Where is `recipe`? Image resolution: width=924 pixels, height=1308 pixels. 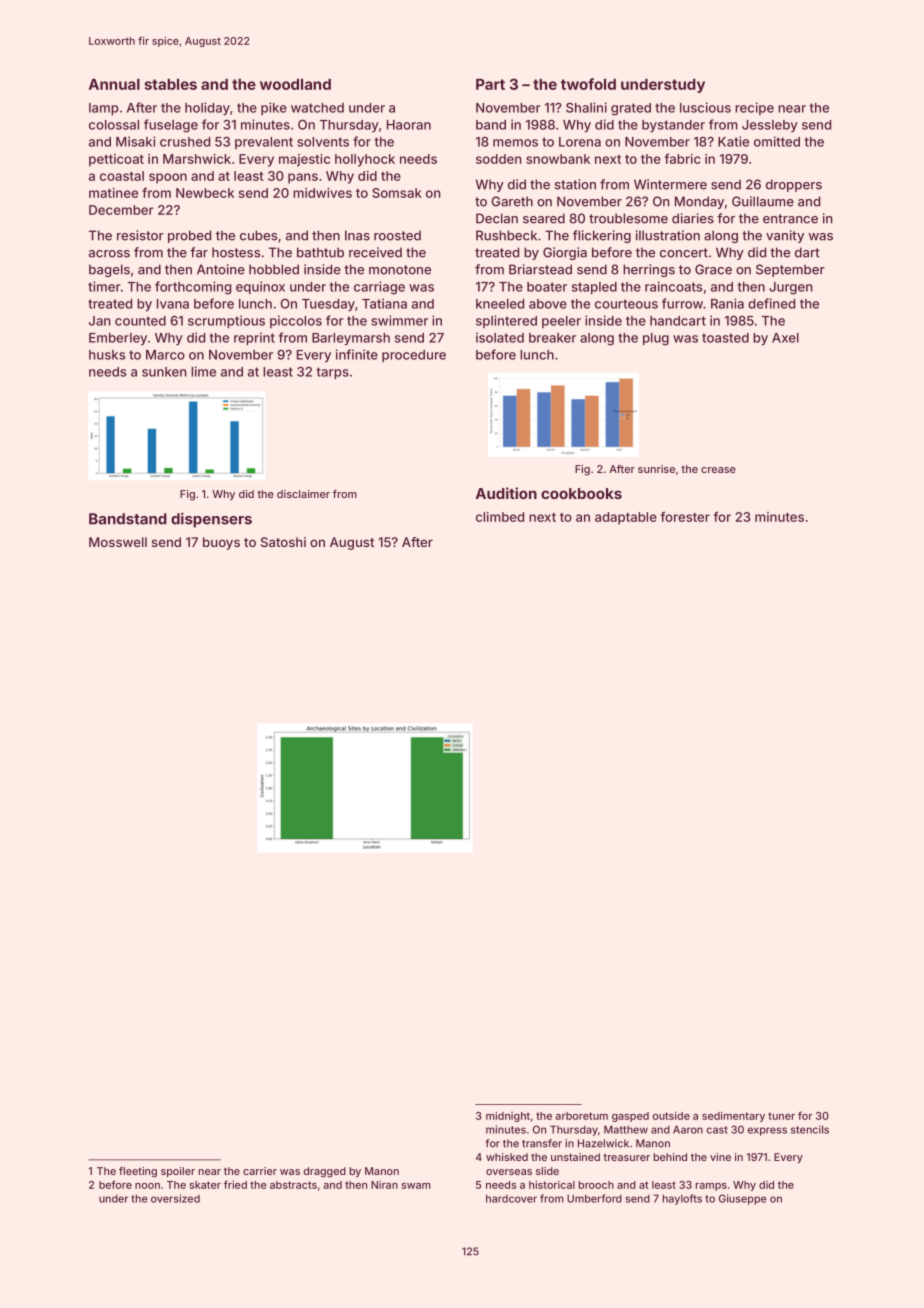
recipe is located at coordinates (754, 108).
